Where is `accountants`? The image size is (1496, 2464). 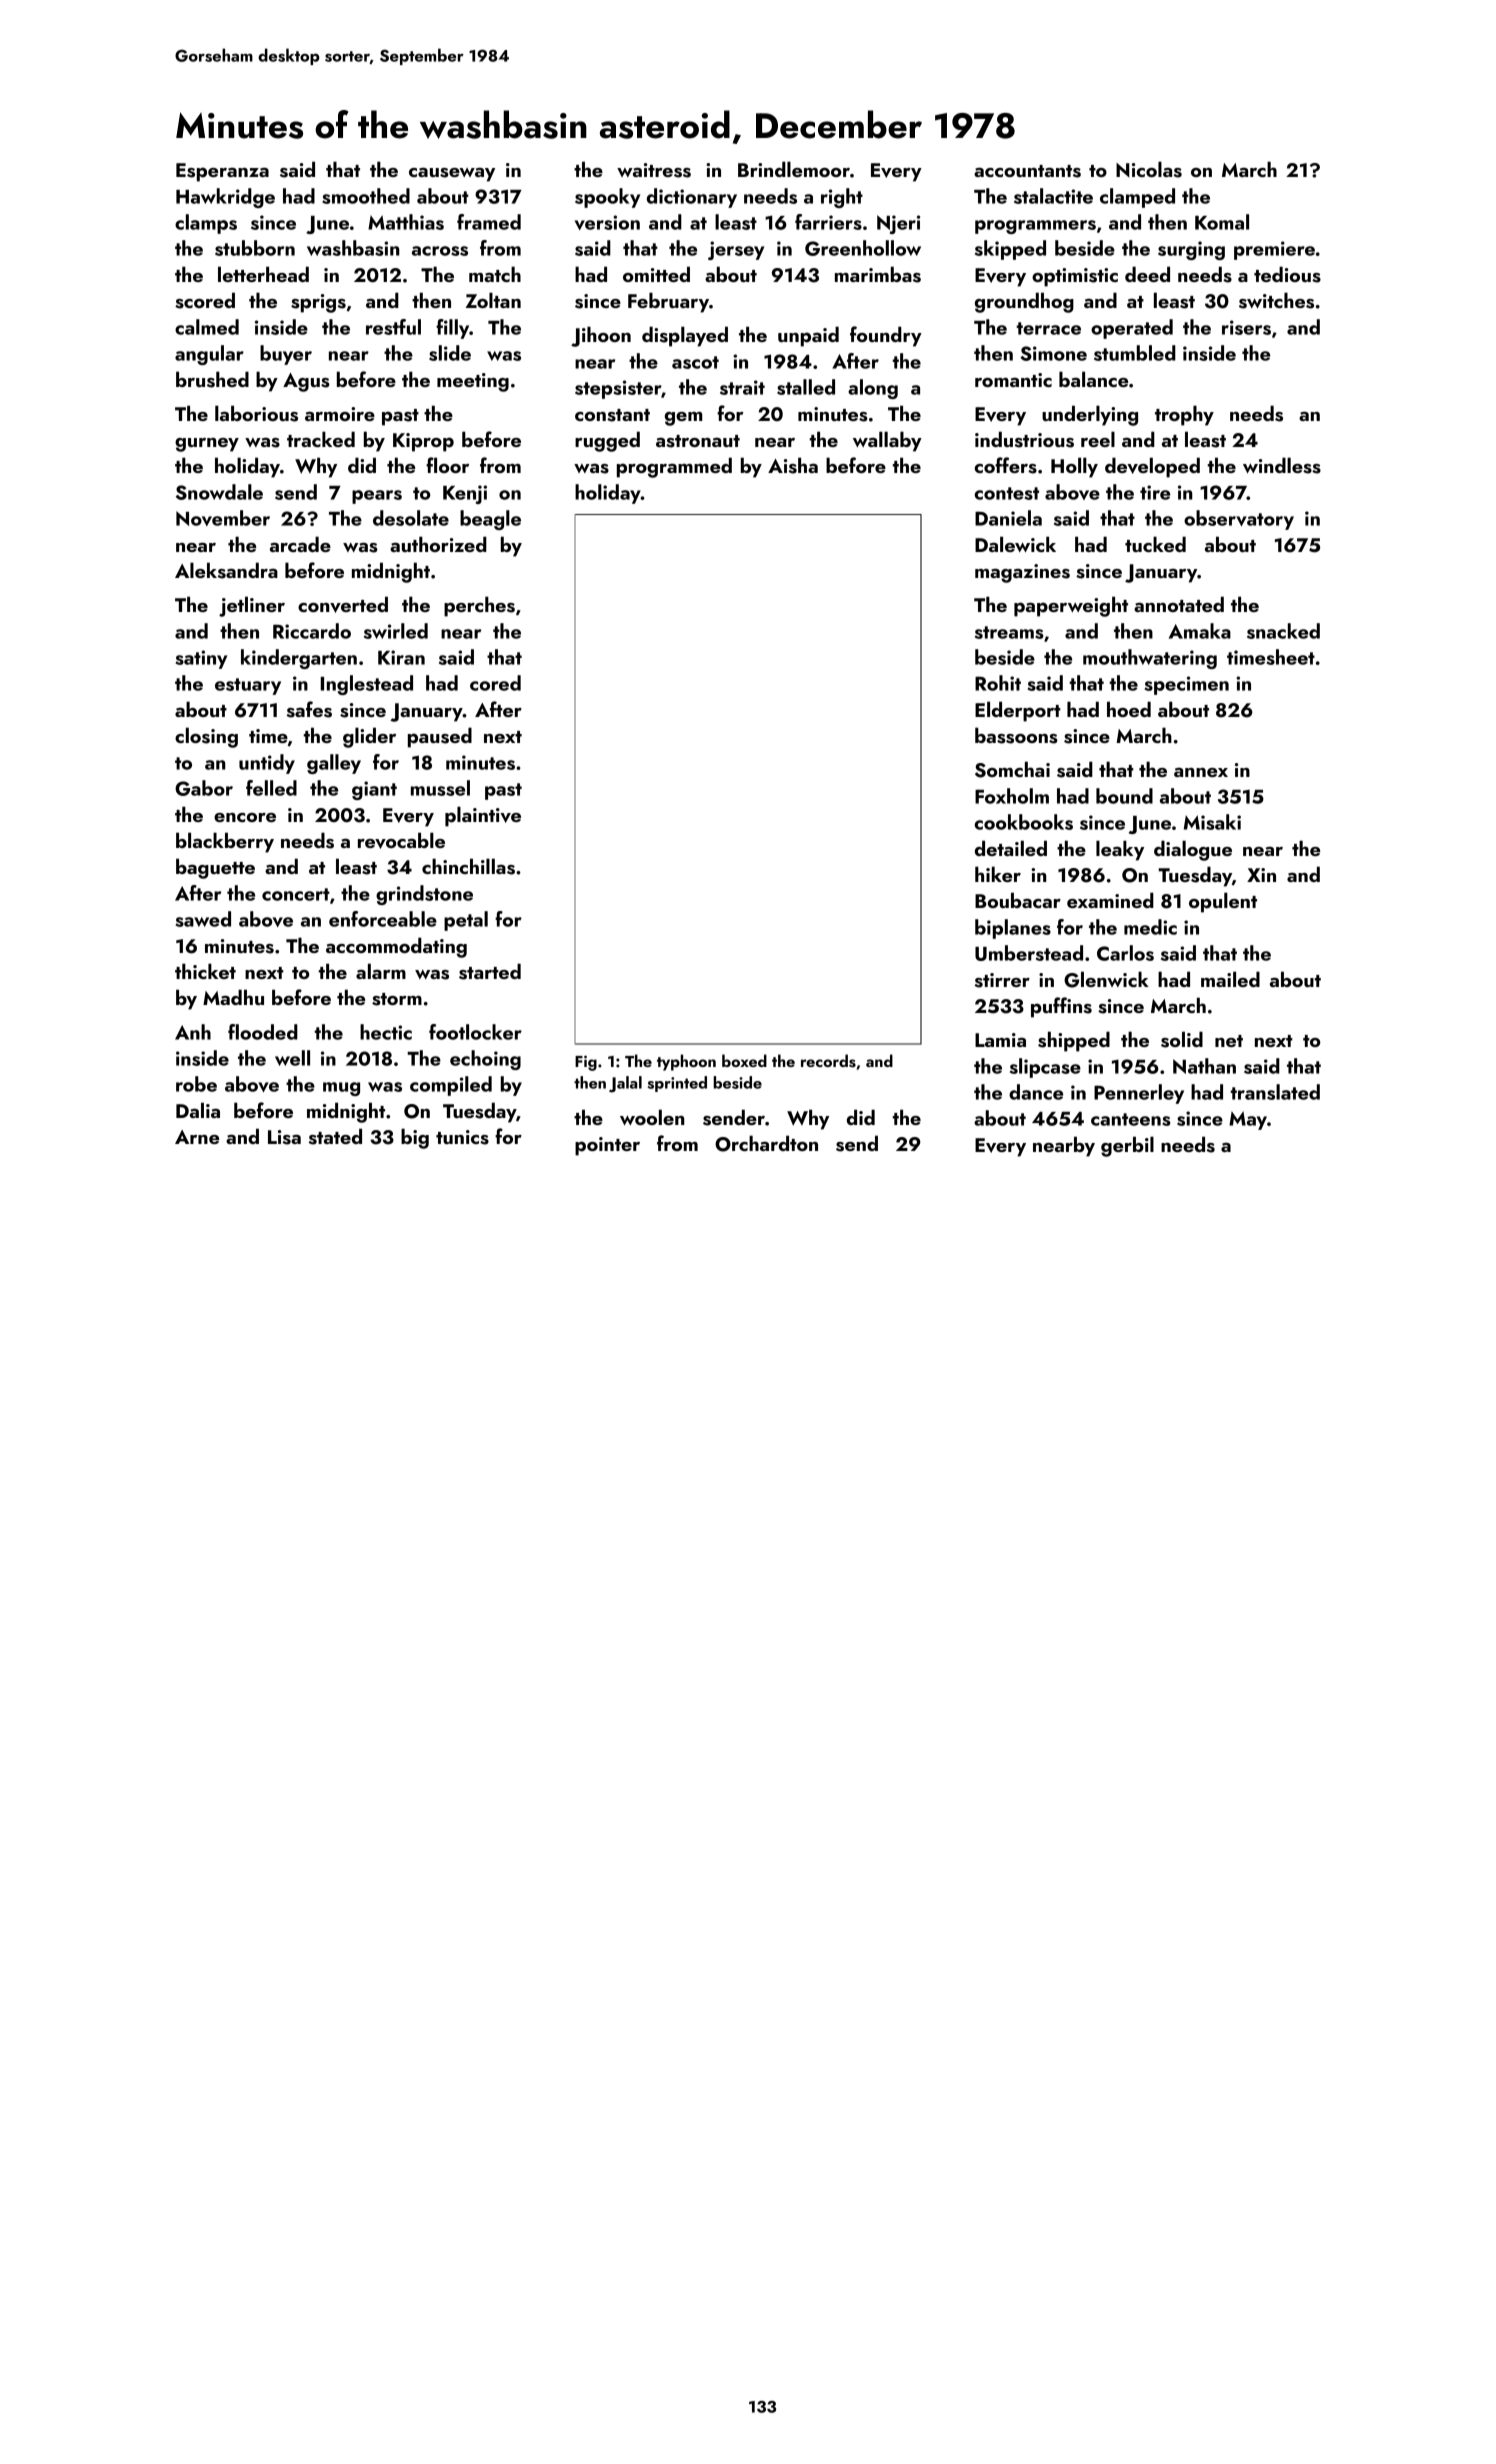
accountants is located at coordinates (1027, 171).
